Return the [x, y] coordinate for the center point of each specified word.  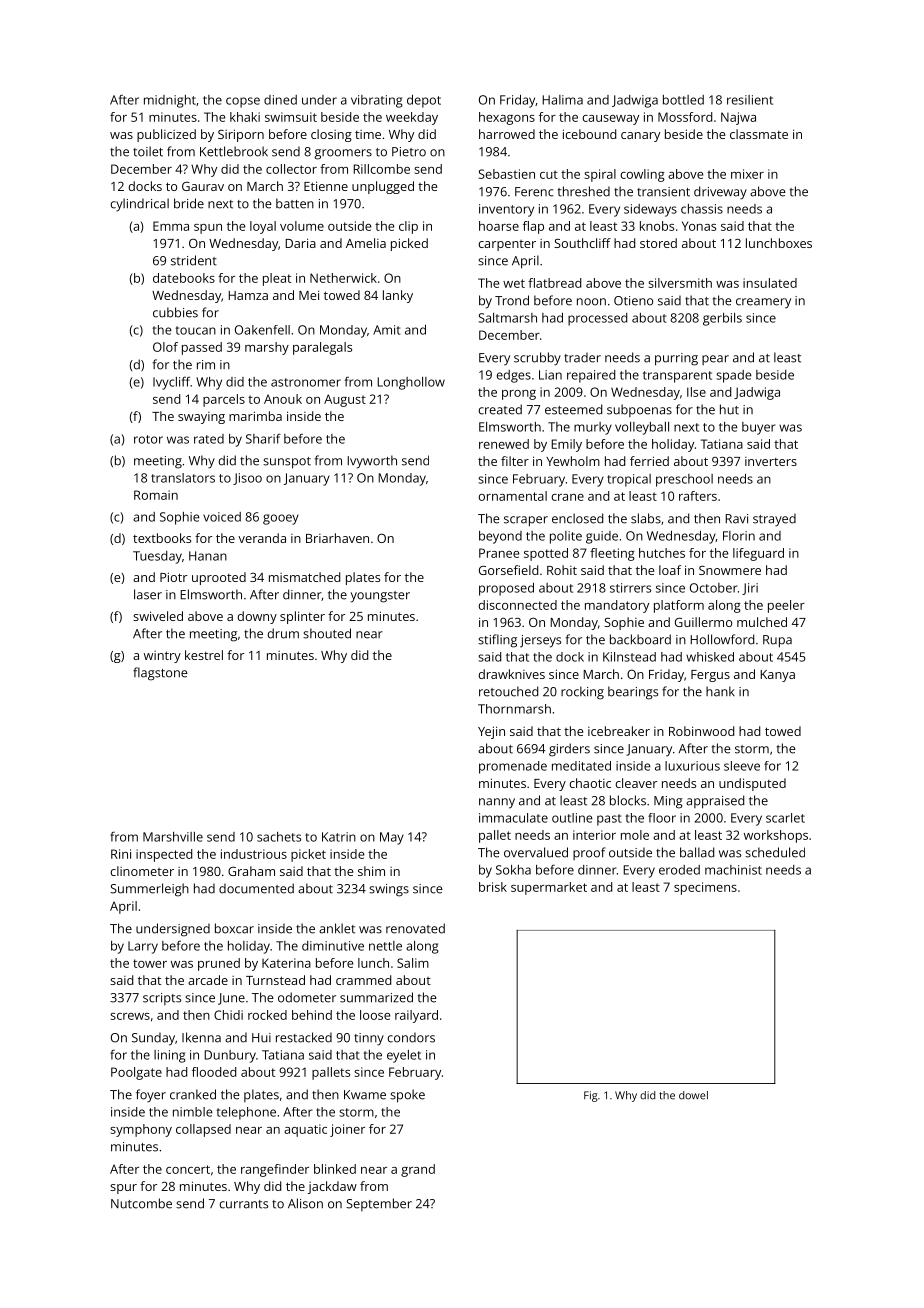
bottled [683, 100]
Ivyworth [372, 462]
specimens [705, 888]
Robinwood [701, 731]
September [379, 1204]
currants [244, 1204]
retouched [508, 691]
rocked [267, 1015]
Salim [413, 963]
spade [734, 376]
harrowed [507, 134]
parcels [224, 400]
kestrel [204, 655]
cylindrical [140, 205]
